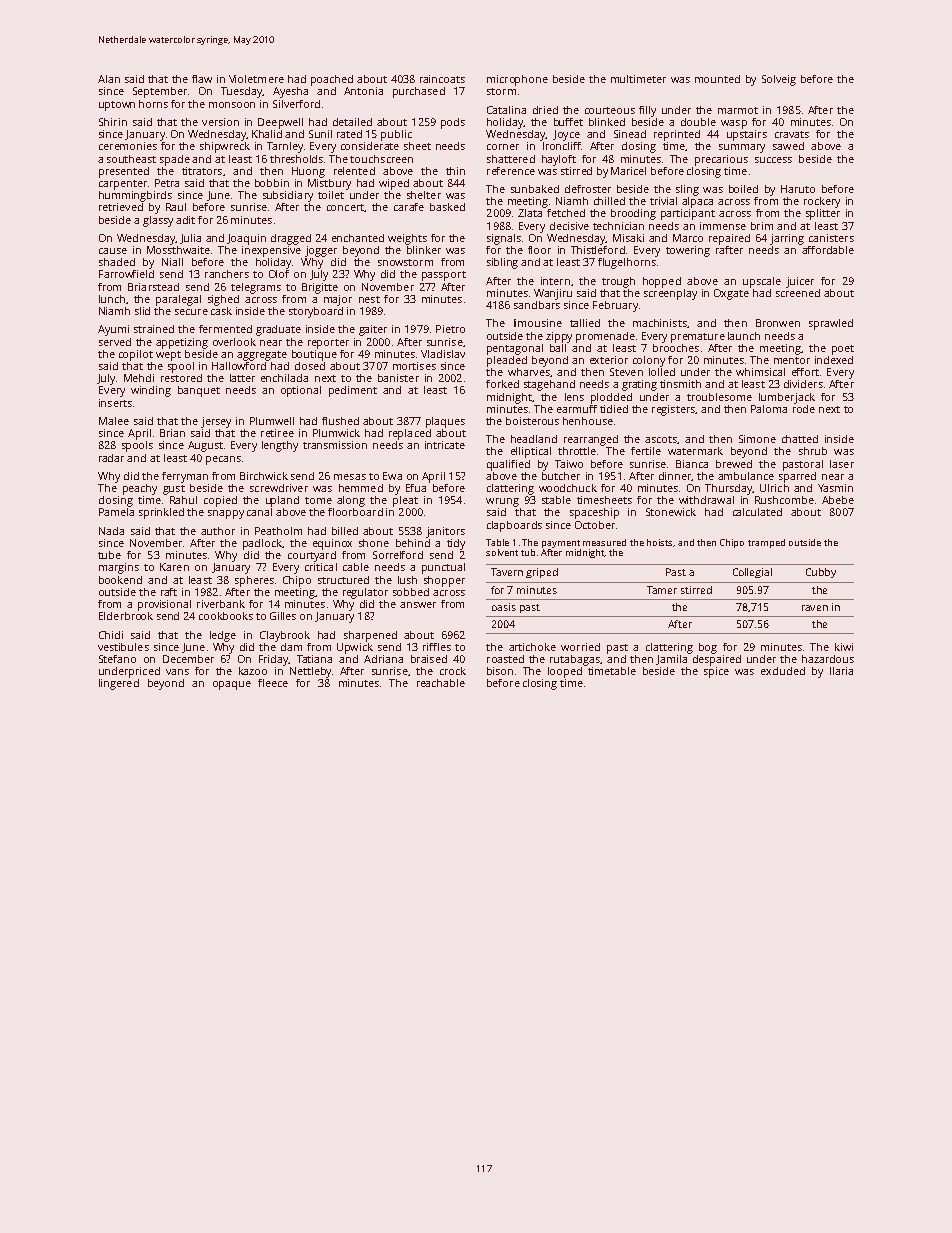 The height and width of the document is (1233, 952). I want to click on Plumwell, so click(272, 421).
